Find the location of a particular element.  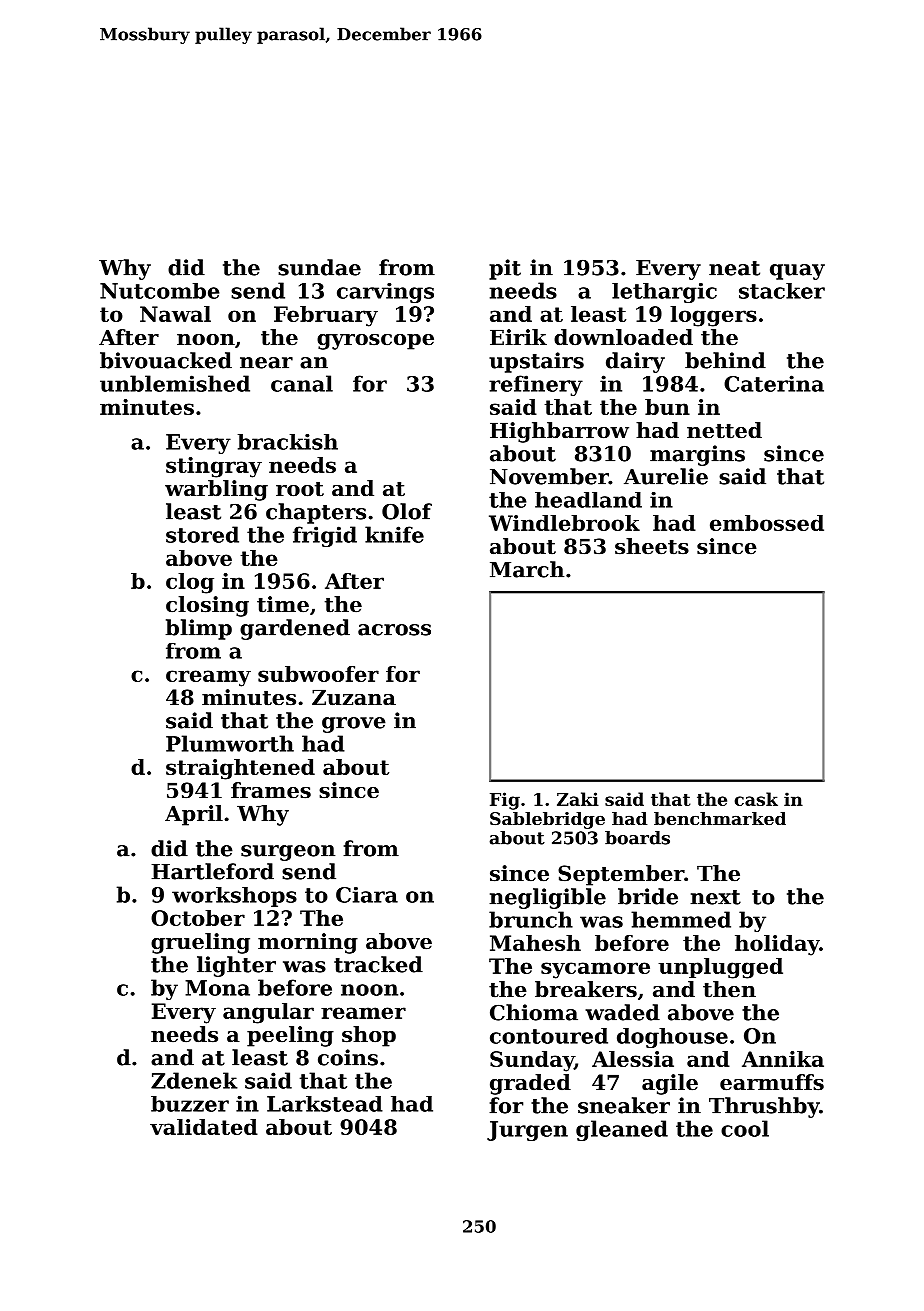

Hartleford is located at coordinates (212, 871).
